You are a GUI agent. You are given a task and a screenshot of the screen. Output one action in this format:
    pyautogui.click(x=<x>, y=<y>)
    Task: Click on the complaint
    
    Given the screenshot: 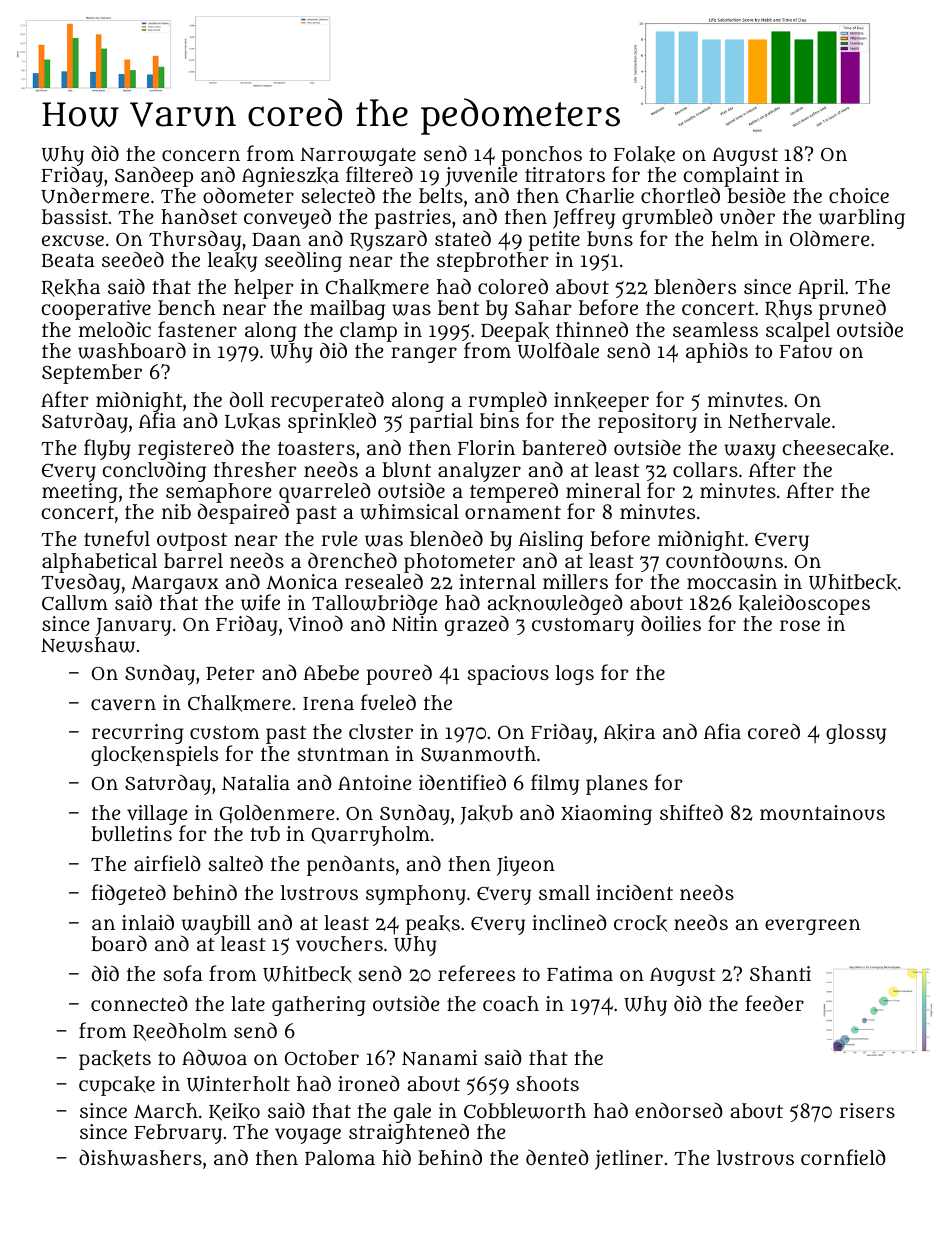 What is the action you would take?
    pyautogui.click(x=731, y=177)
